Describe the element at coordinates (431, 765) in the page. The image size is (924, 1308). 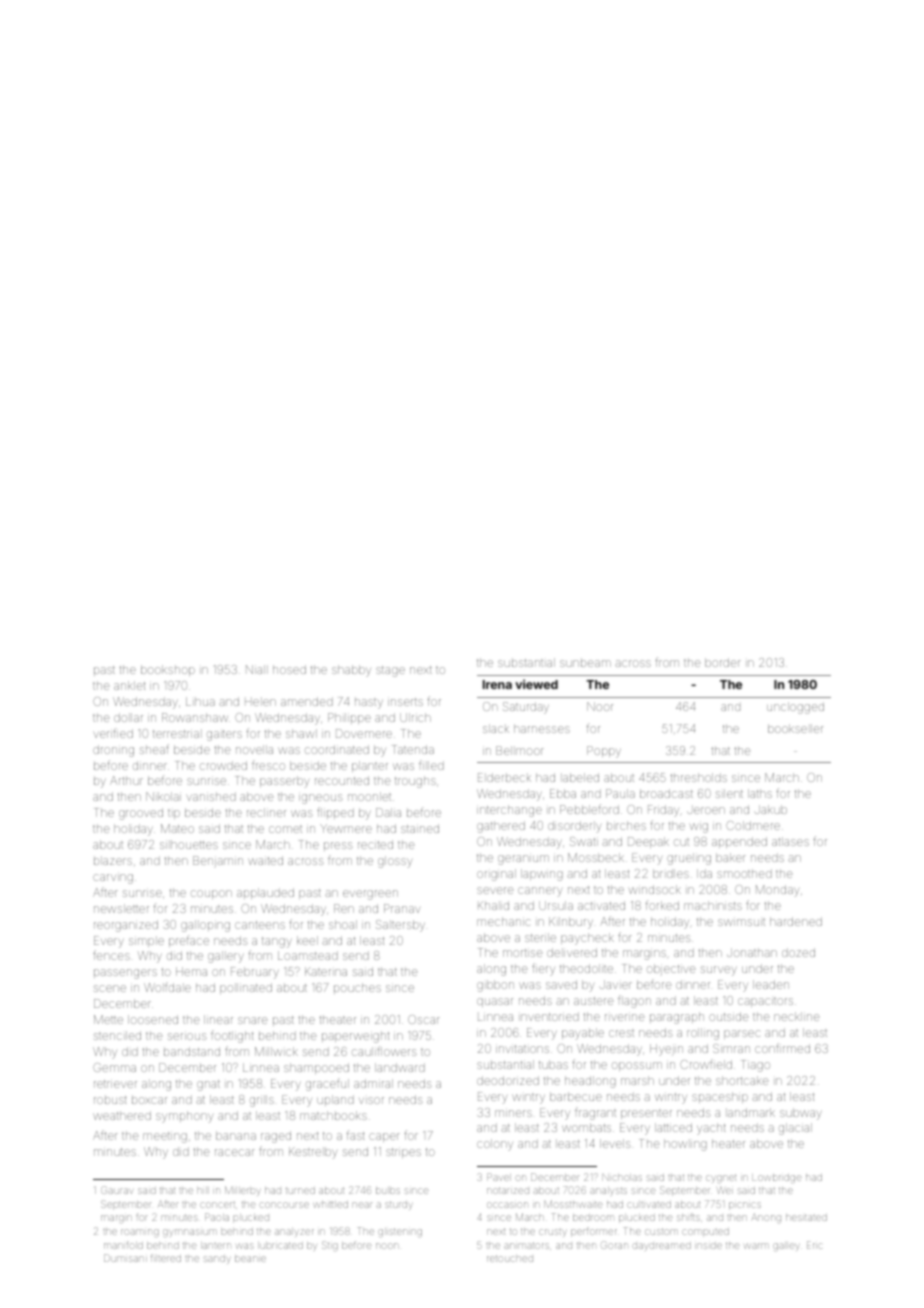
I see `filled` at that location.
